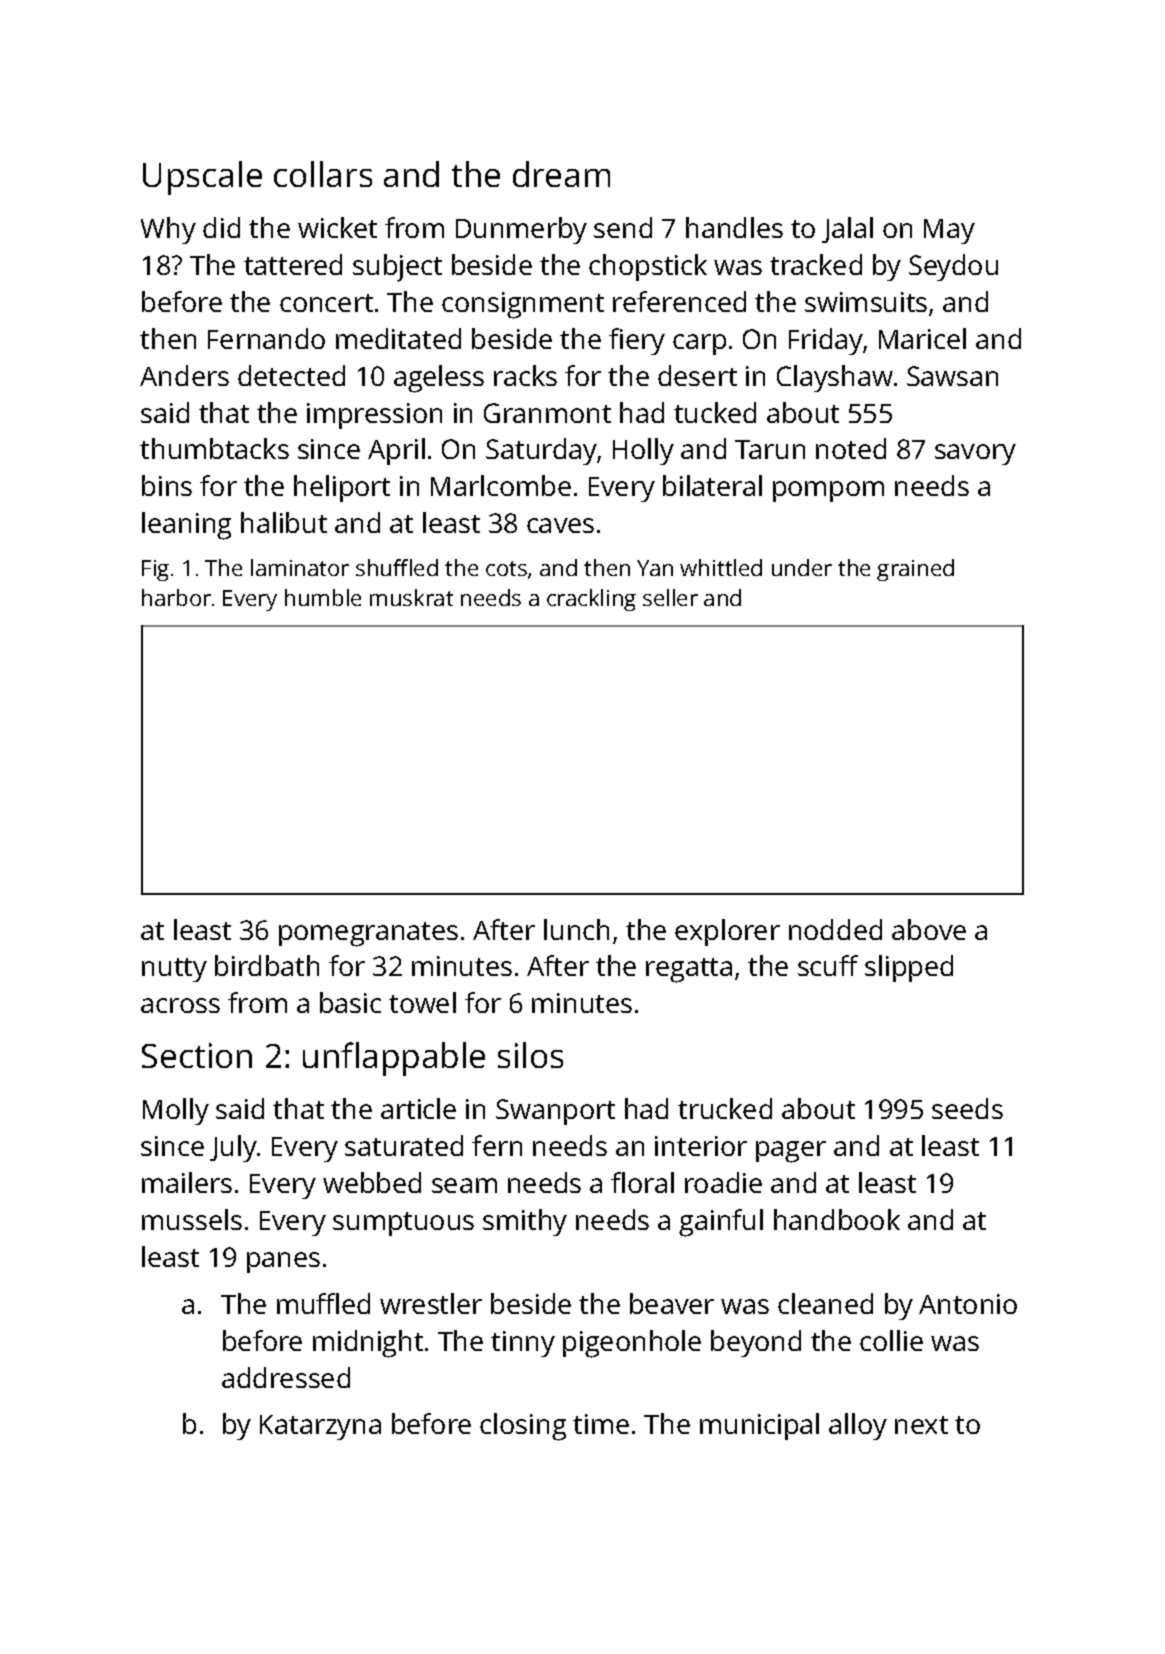  I want to click on trucked, so click(725, 1108).
